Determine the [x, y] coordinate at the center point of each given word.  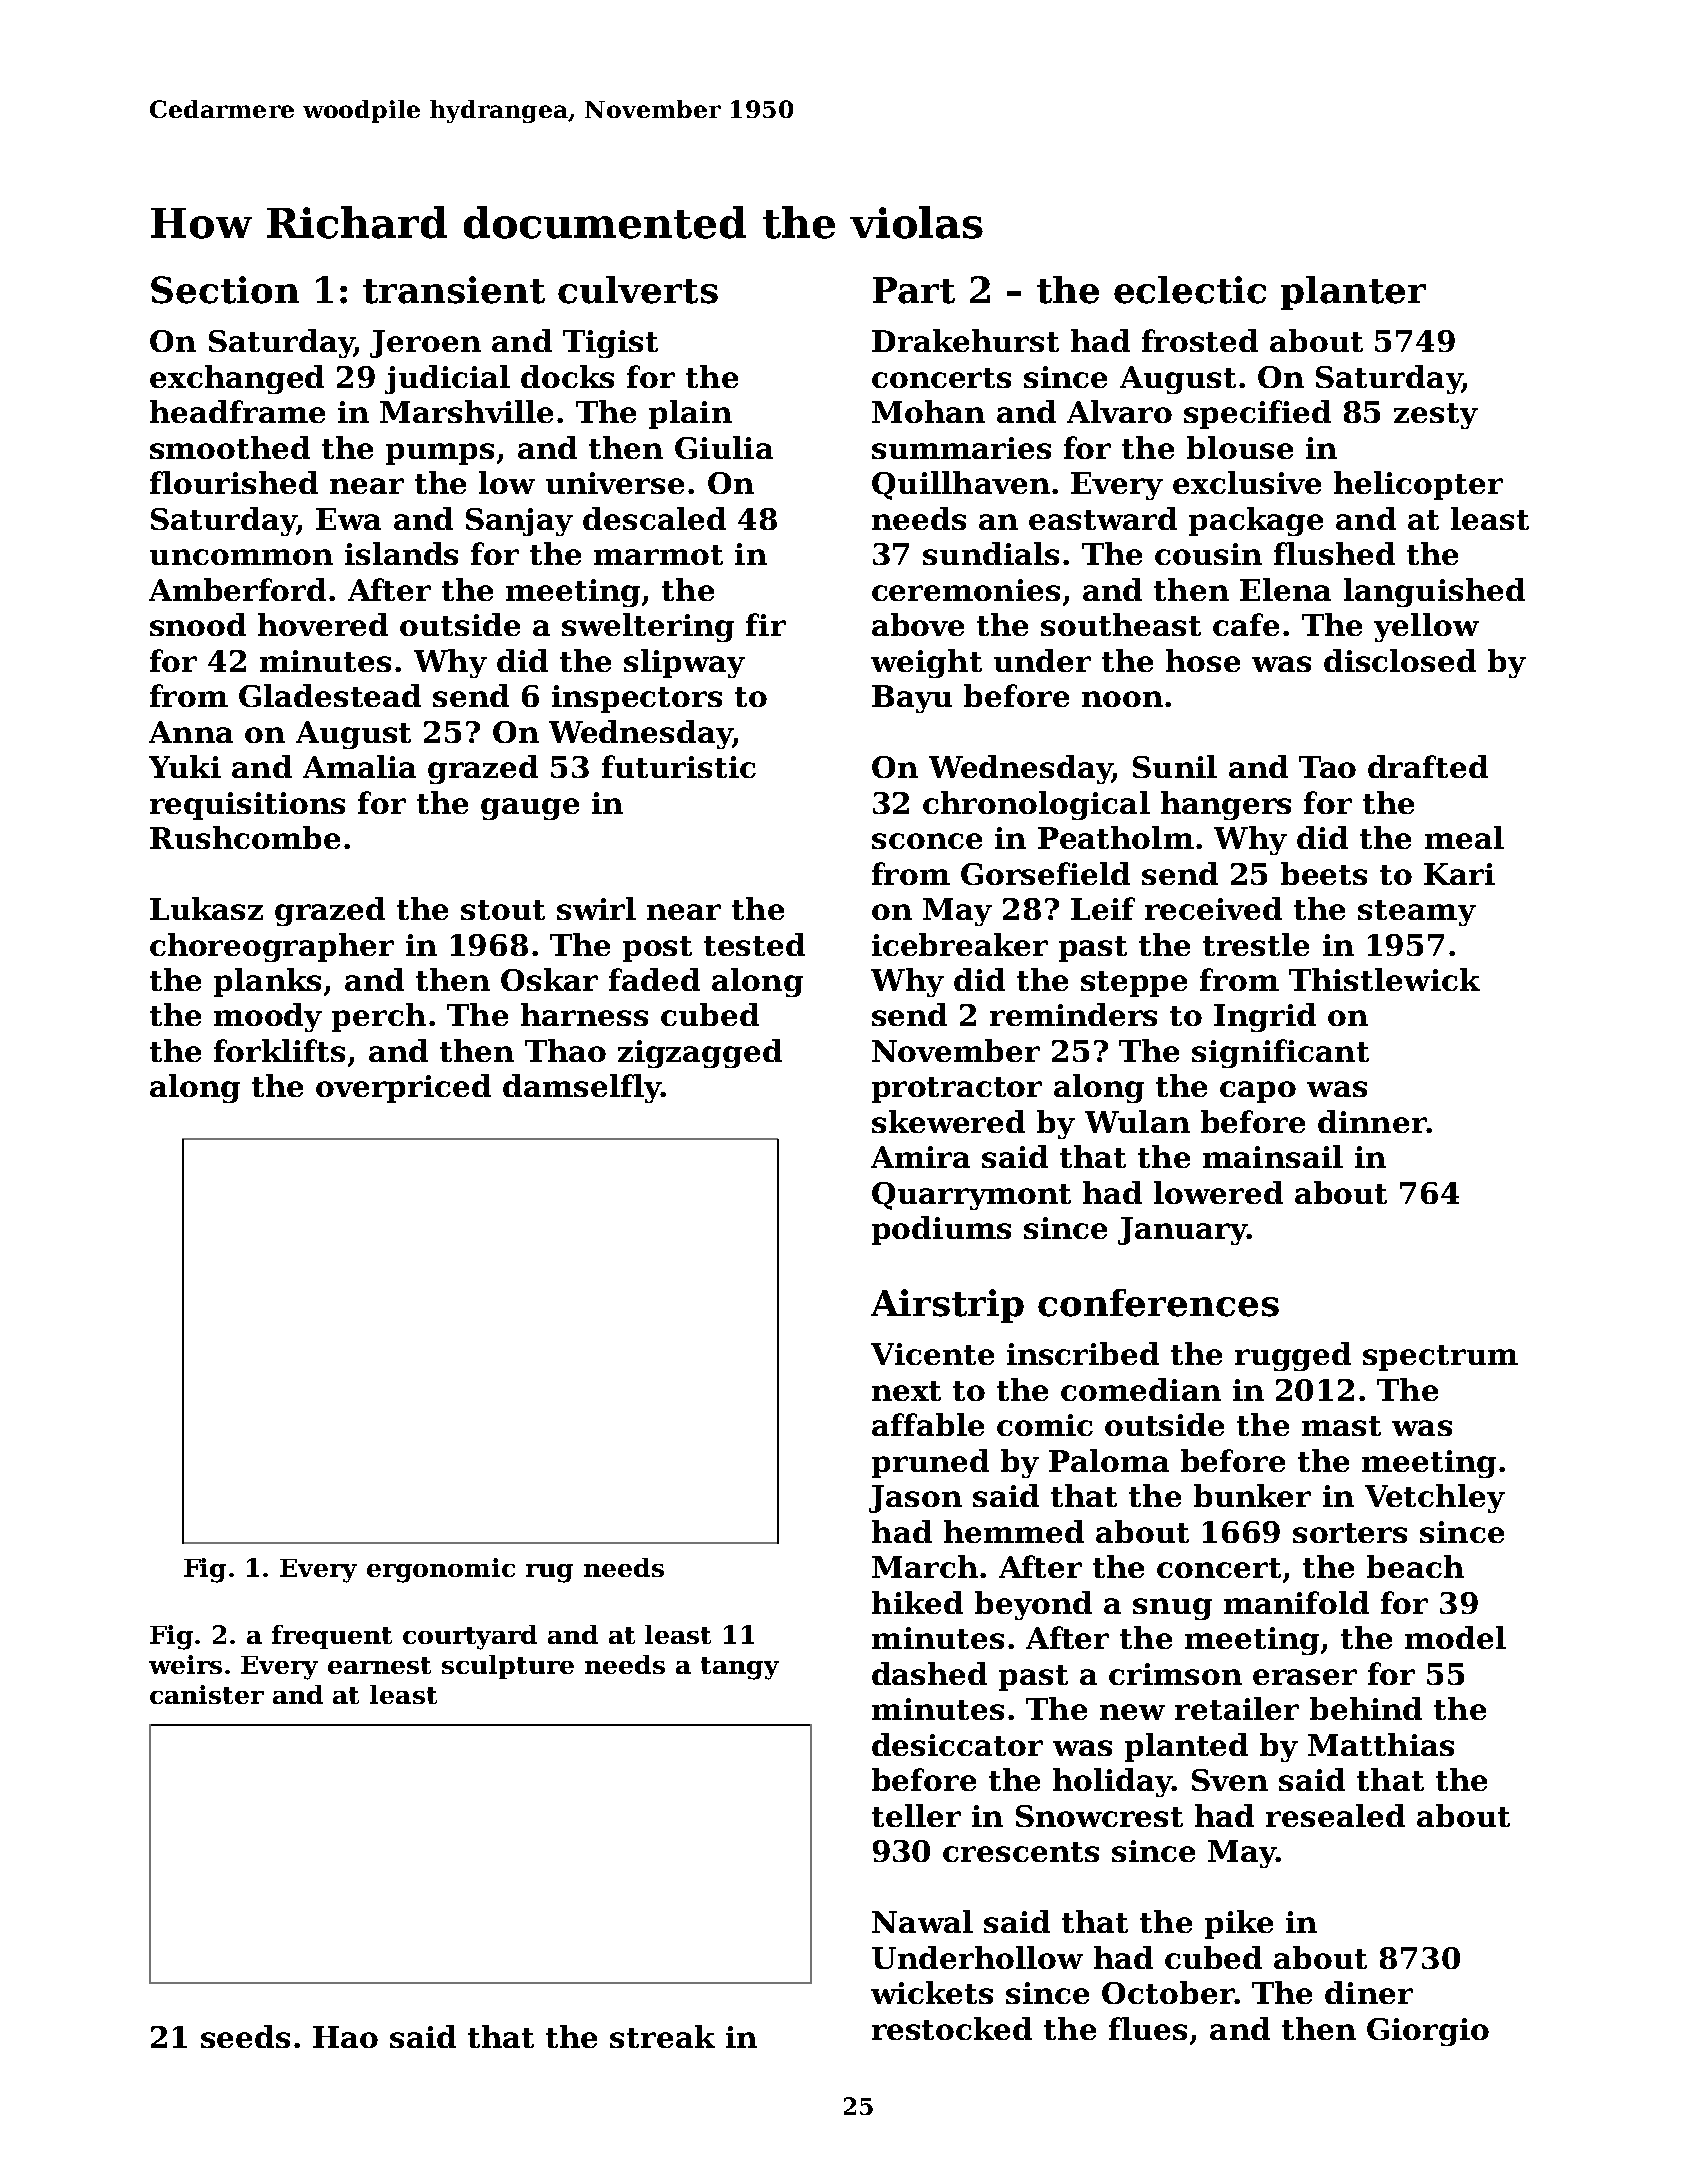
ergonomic [441, 1570]
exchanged [237, 379]
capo [1258, 1092]
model [1455, 1637]
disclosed [1400, 660]
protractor [957, 1090]
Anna [191, 732]
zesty [1436, 416]
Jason [915, 1499]
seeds [245, 2036]
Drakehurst [965, 340]
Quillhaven [961, 485]
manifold [1296, 1602]
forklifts [279, 1050]
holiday [1113, 1782]
